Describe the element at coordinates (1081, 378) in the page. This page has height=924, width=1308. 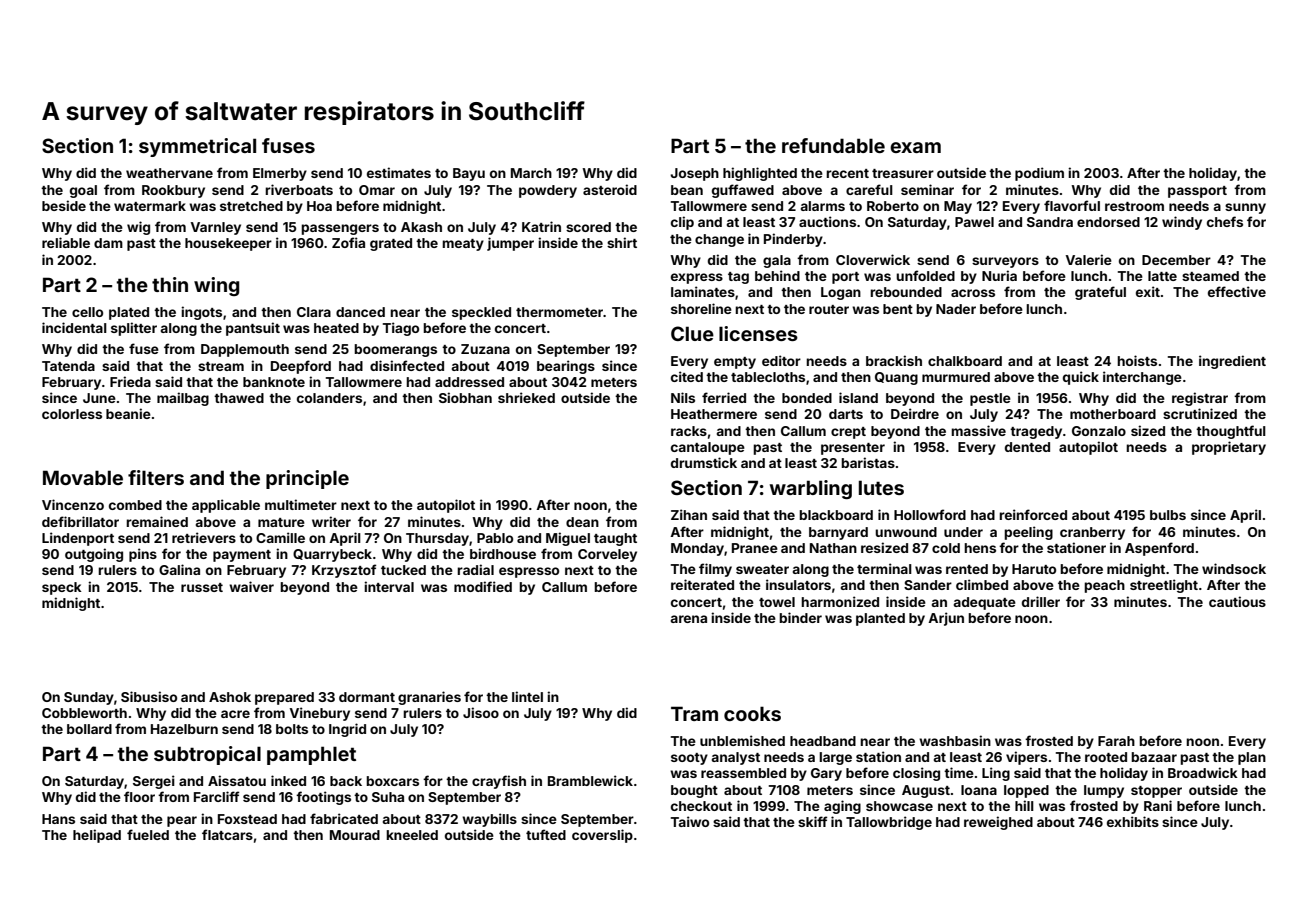
I see `quick` at that location.
